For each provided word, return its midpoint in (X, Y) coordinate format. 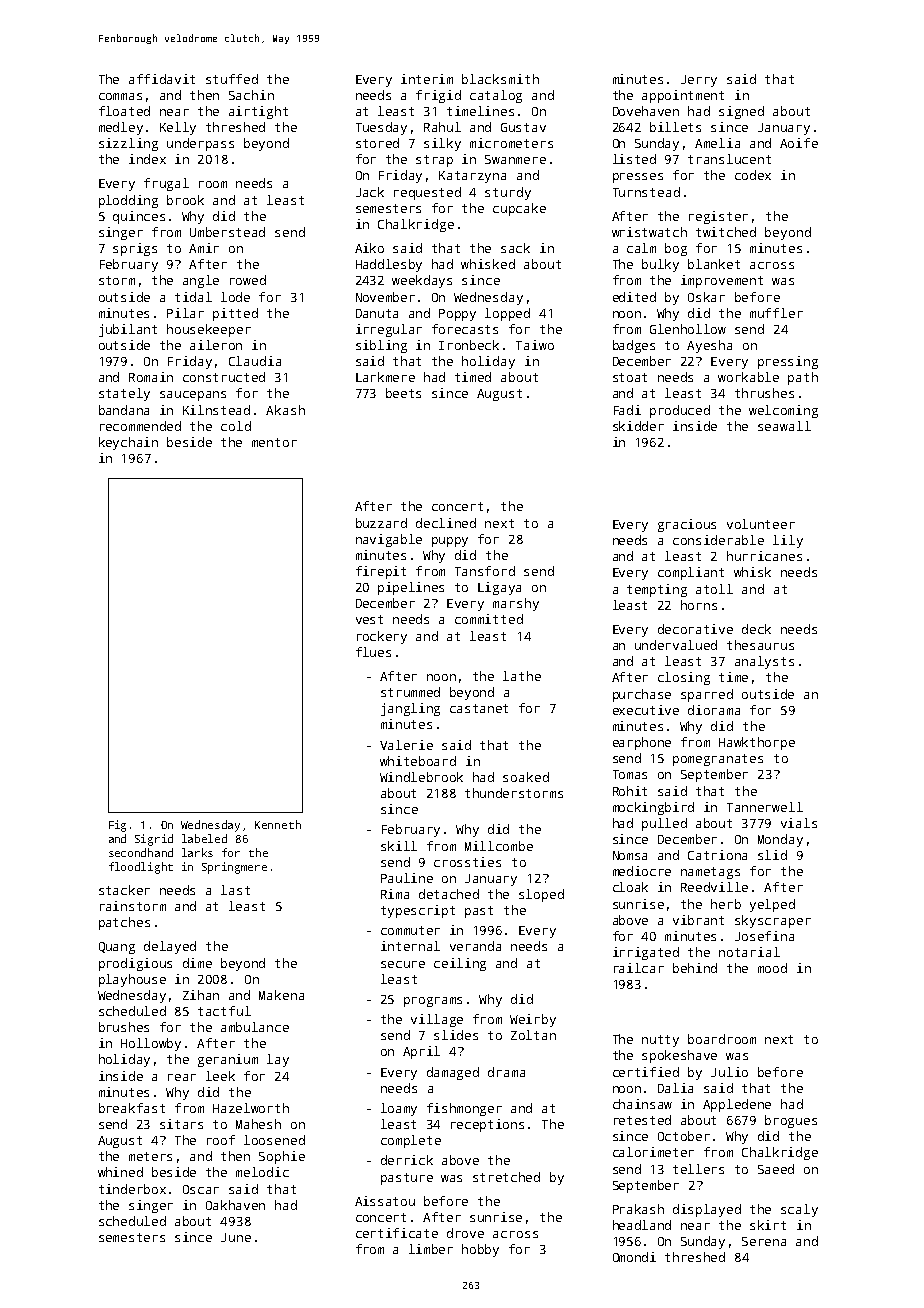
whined (120, 1172)
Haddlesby (389, 265)
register (718, 217)
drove (465, 1233)
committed (489, 619)
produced (680, 411)
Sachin (251, 95)
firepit (381, 572)
